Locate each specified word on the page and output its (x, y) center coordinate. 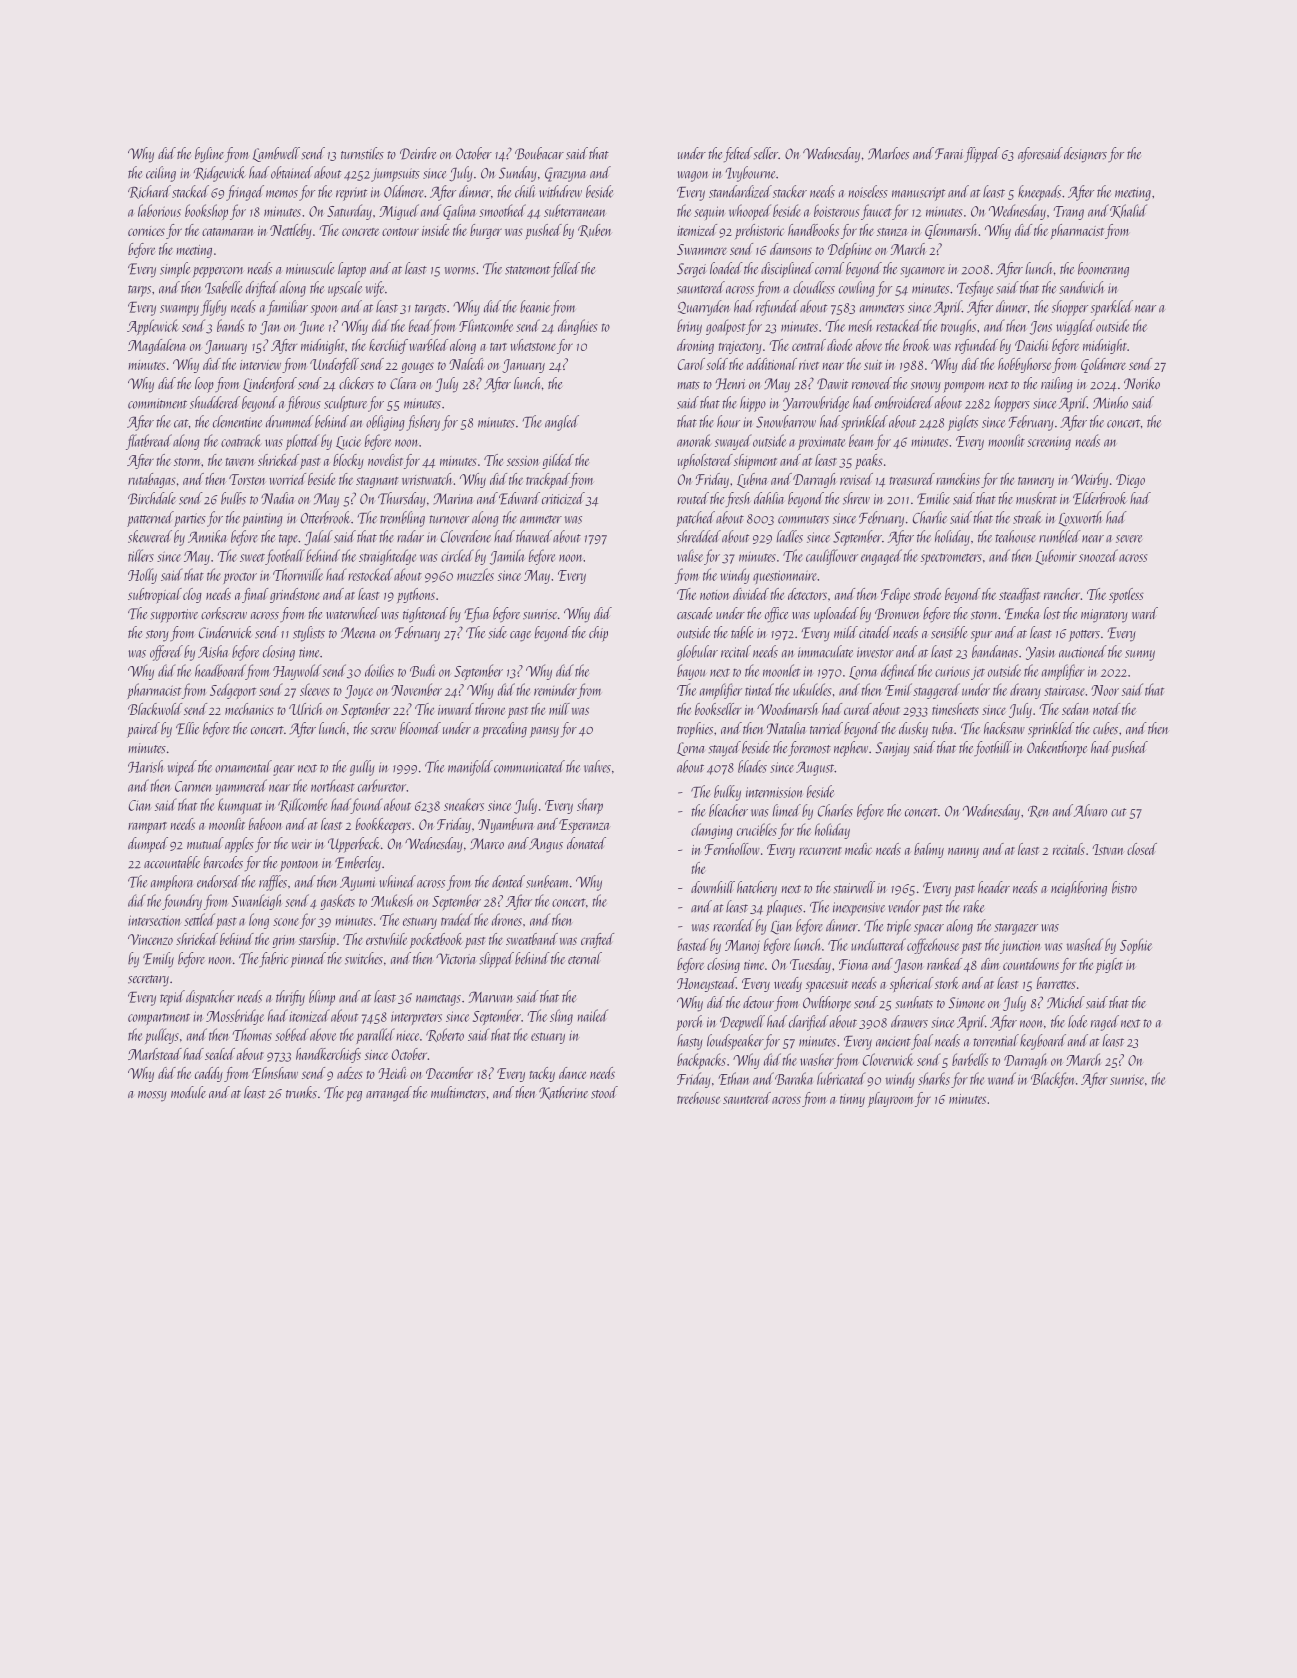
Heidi (392, 1073)
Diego (1130, 481)
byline (209, 155)
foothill (993, 749)
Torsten (247, 479)
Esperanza (584, 826)
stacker (790, 191)
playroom (891, 1099)
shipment (755, 461)
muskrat (1036, 498)
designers (1085, 155)
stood (604, 1092)
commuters (803, 519)
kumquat (240, 806)
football (285, 557)
